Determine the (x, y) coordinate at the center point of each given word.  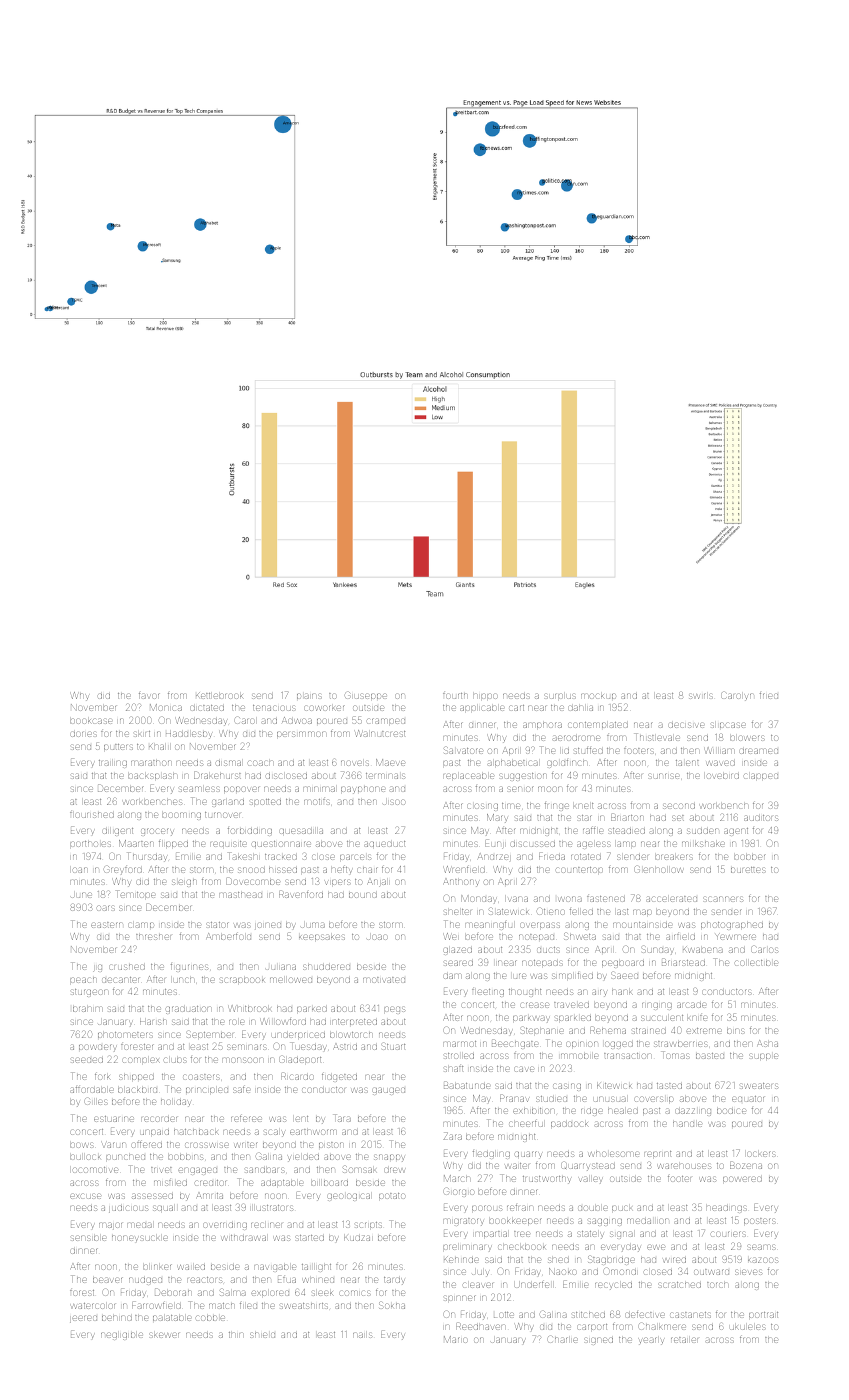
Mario (455, 1339)
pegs (394, 1010)
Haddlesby (188, 735)
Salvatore (463, 750)
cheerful (526, 1124)
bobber (750, 857)
